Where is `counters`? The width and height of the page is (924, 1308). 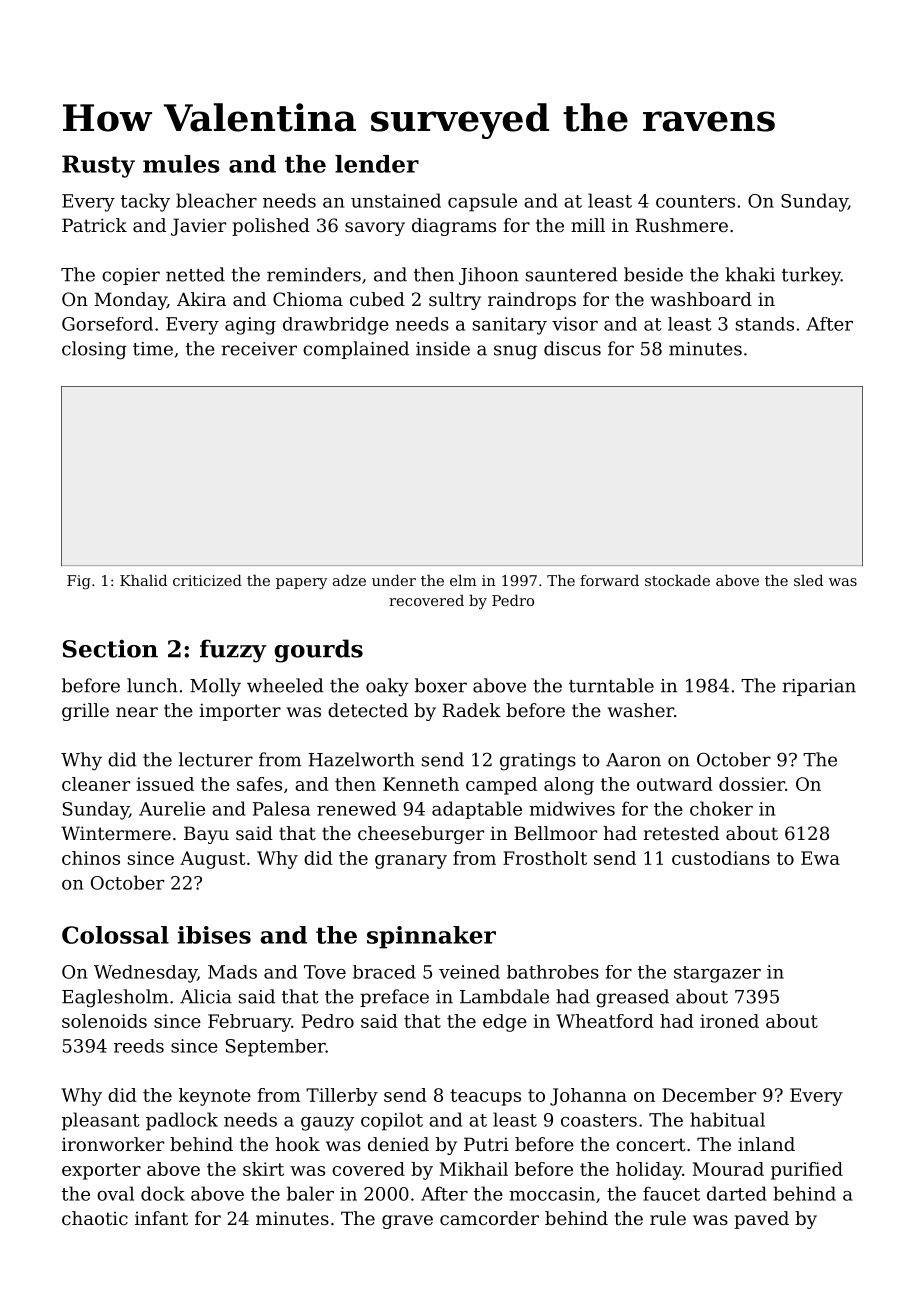 counters is located at coordinates (695, 201).
